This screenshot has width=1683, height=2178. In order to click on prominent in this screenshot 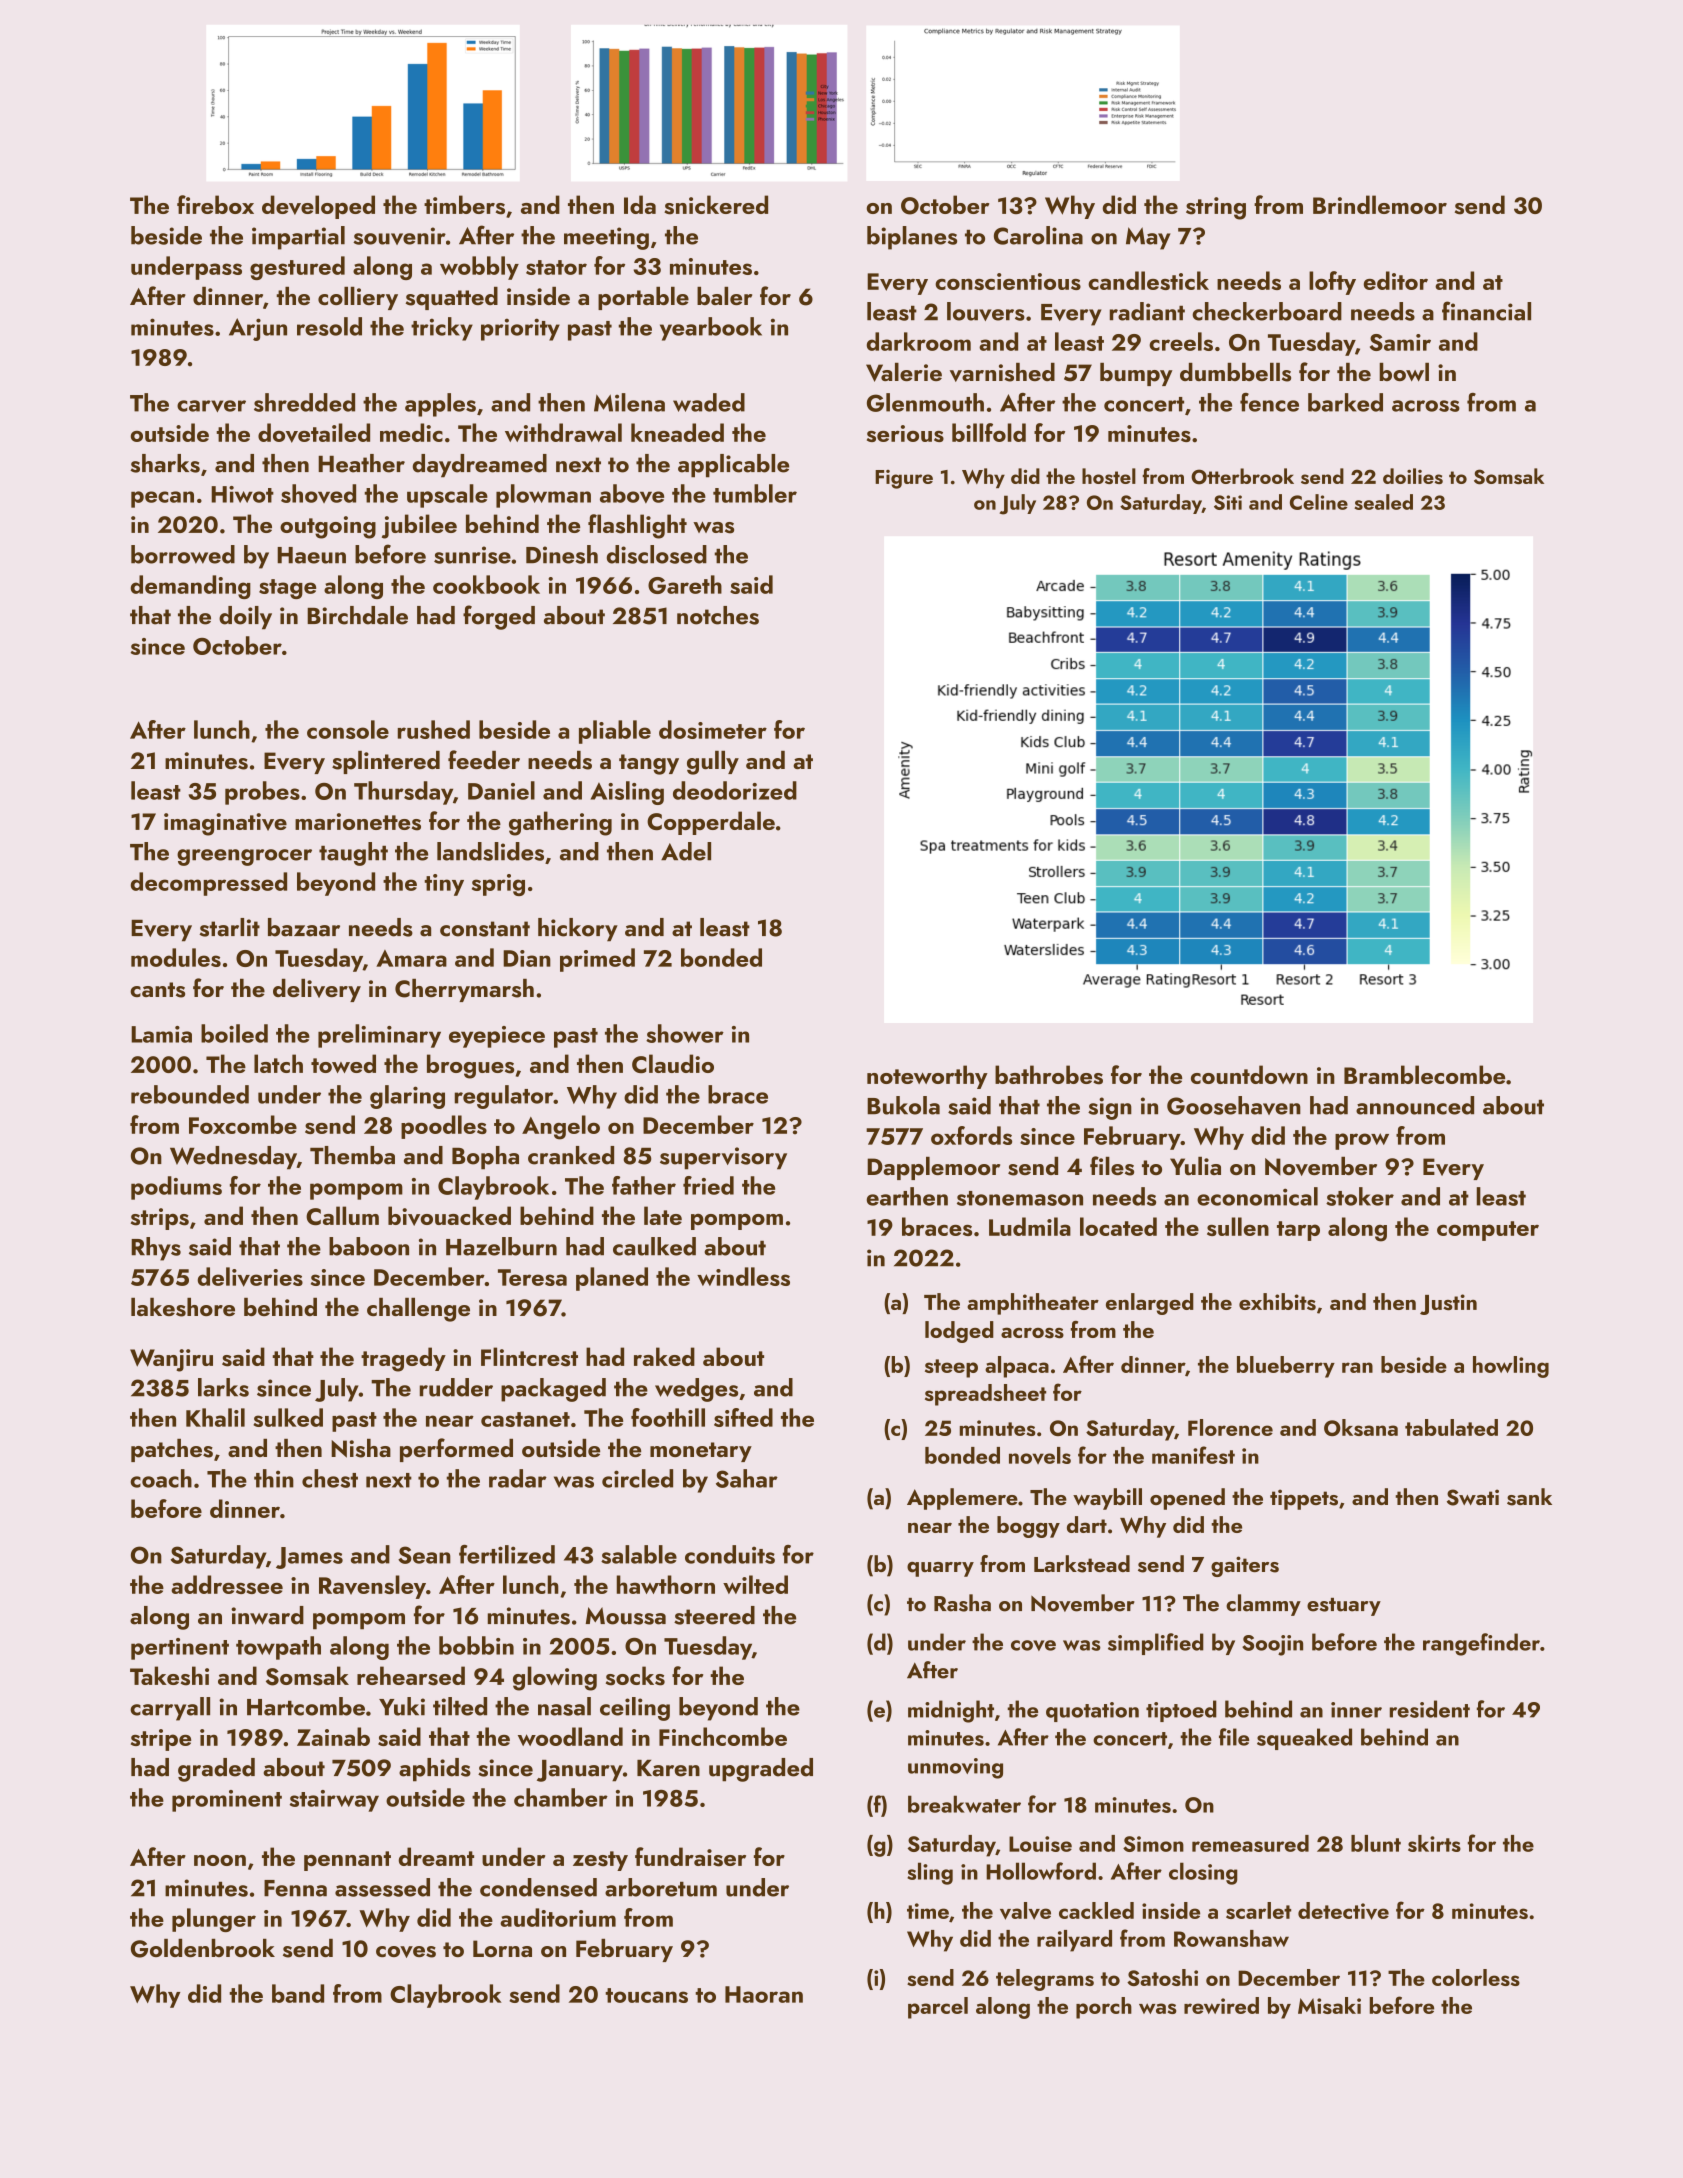, I will do `click(227, 1801)`.
